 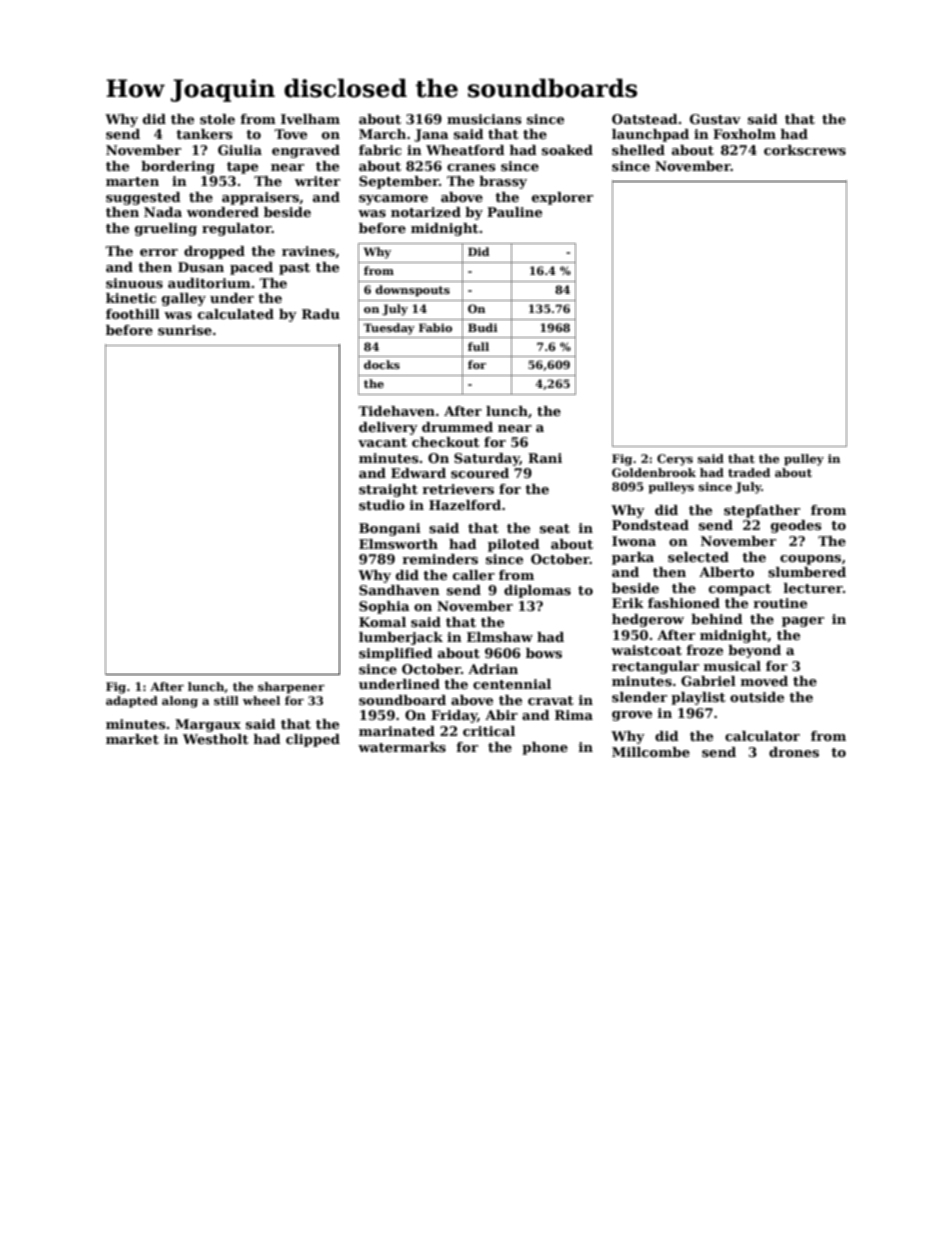 I want to click on Adrian, so click(x=493, y=669).
